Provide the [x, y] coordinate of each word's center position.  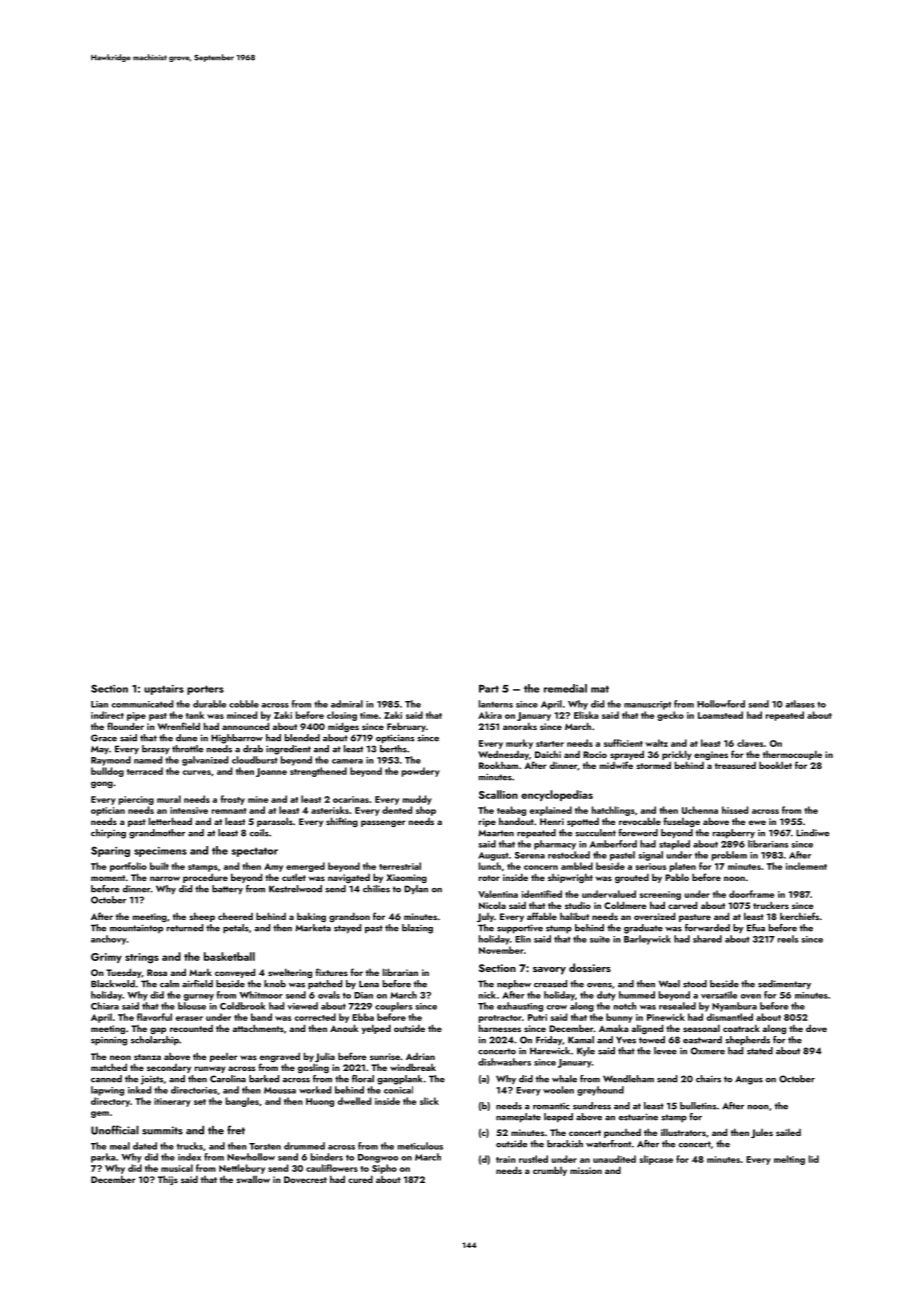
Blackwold [113, 984]
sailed [788, 1132]
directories [194, 1090]
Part [489, 689]
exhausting [520, 1007]
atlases [800, 704]
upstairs [164, 690]
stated [760, 1051]
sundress [592, 1106]
